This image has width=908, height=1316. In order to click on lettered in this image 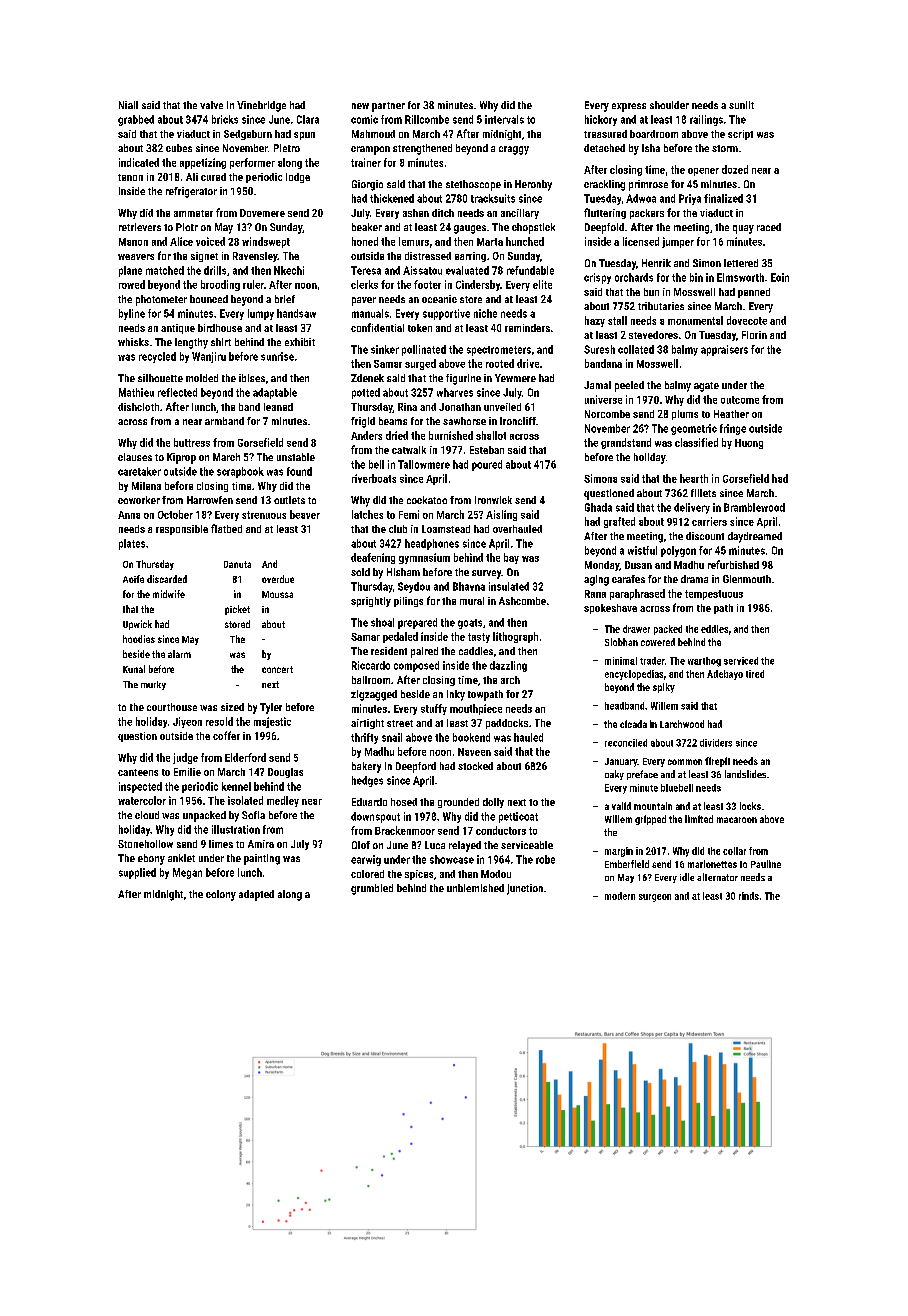, I will do `click(741, 263)`.
